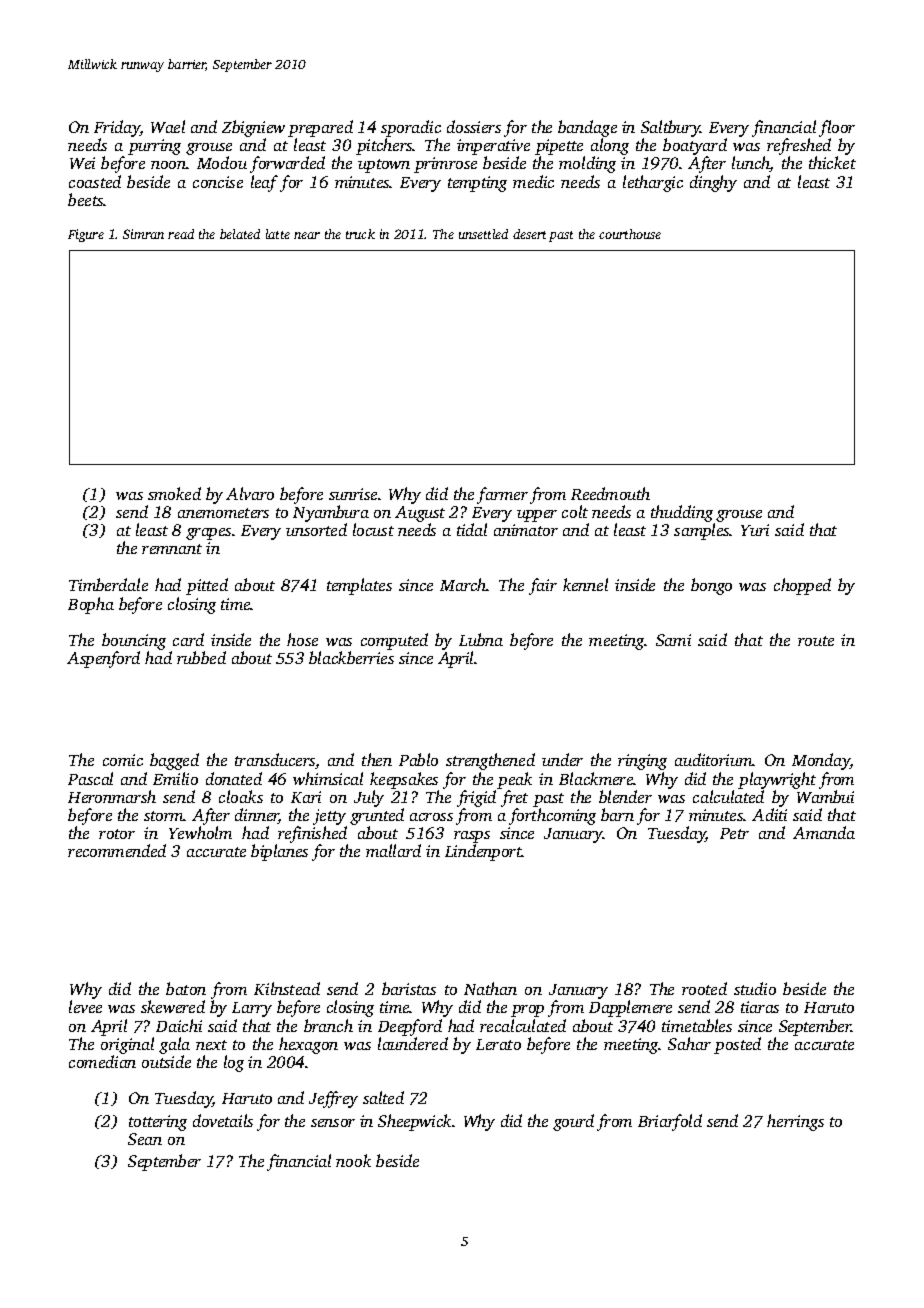 The height and width of the document is (1308, 924). I want to click on rooted, so click(704, 988).
